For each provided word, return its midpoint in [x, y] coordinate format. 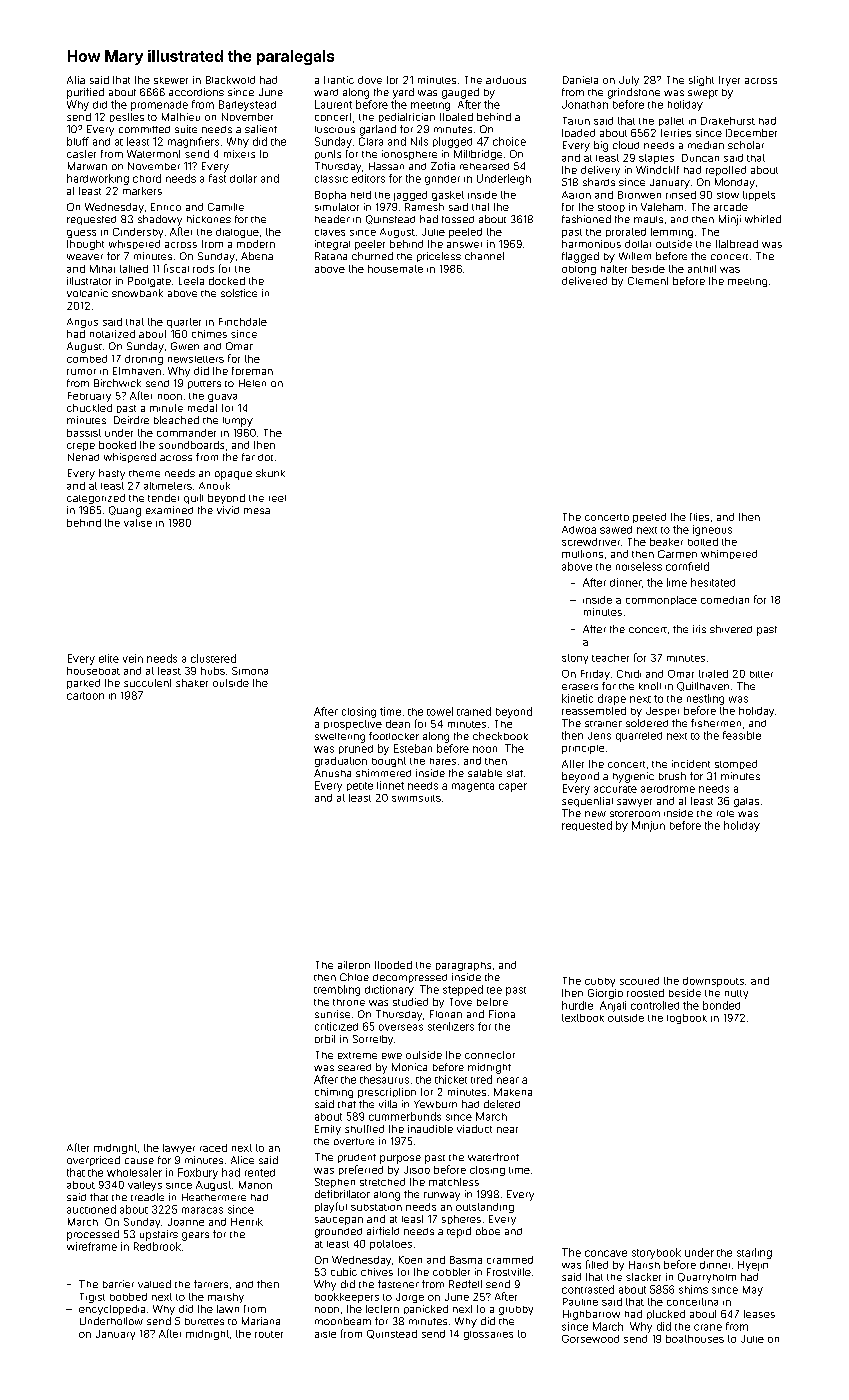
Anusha [332, 773]
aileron [354, 965]
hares [443, 761]
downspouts [713, 982]
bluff [78, 141]
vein [133, 658]
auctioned [91, 1209]
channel [484, 256]
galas [746, 802]
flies [699, 517]
